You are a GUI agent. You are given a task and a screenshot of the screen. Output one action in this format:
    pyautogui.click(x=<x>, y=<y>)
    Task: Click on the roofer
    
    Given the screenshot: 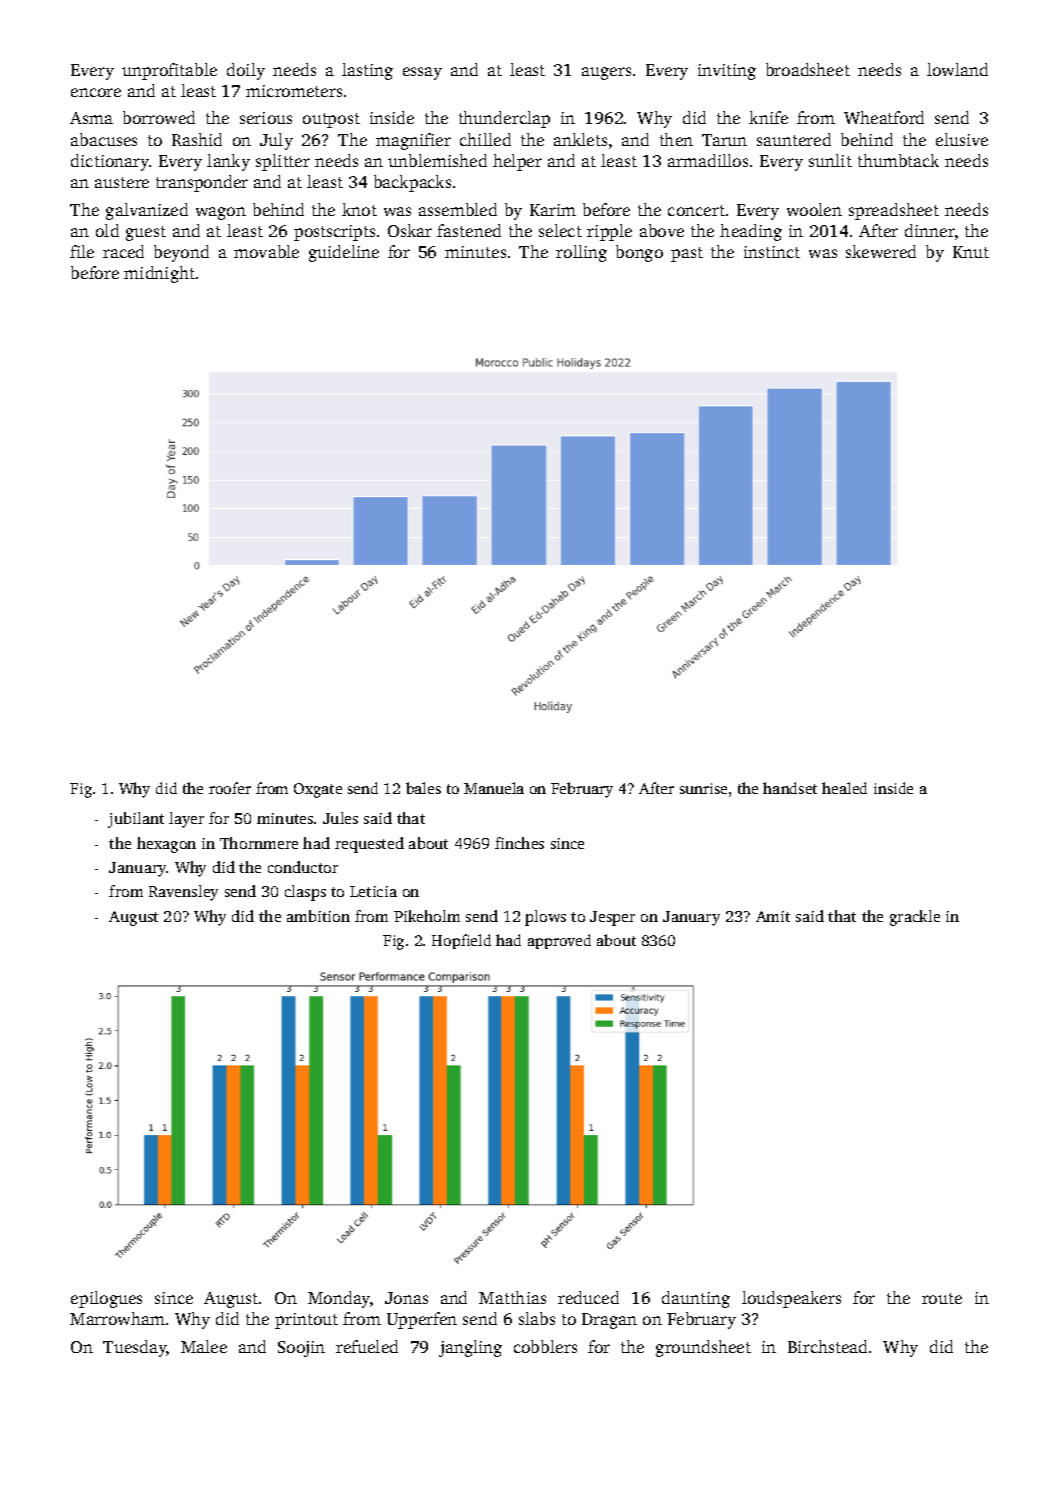 What is the action you would take?
    pyautogui.click(x=230, y=788)
